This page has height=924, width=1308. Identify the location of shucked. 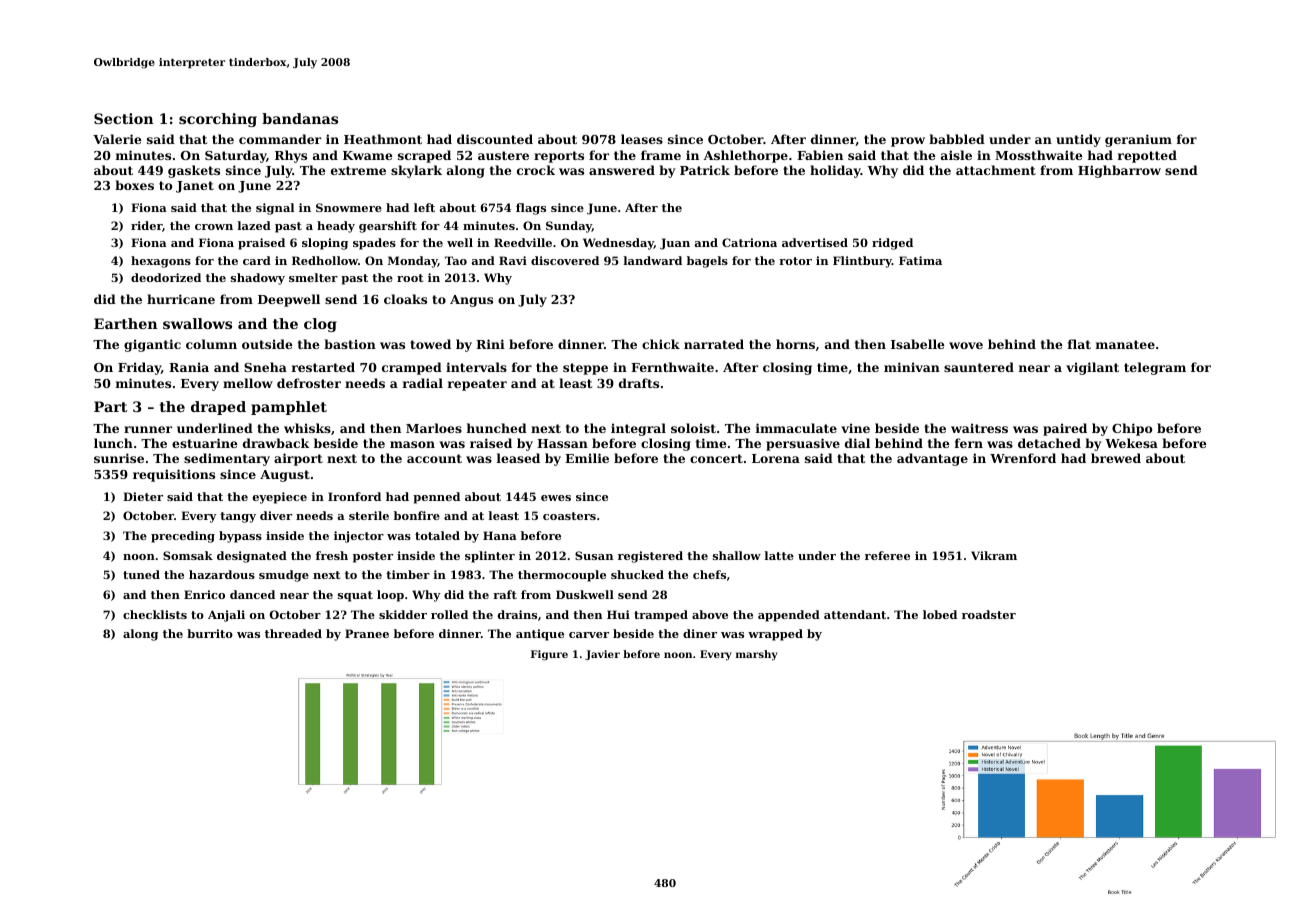
(637, 574).
